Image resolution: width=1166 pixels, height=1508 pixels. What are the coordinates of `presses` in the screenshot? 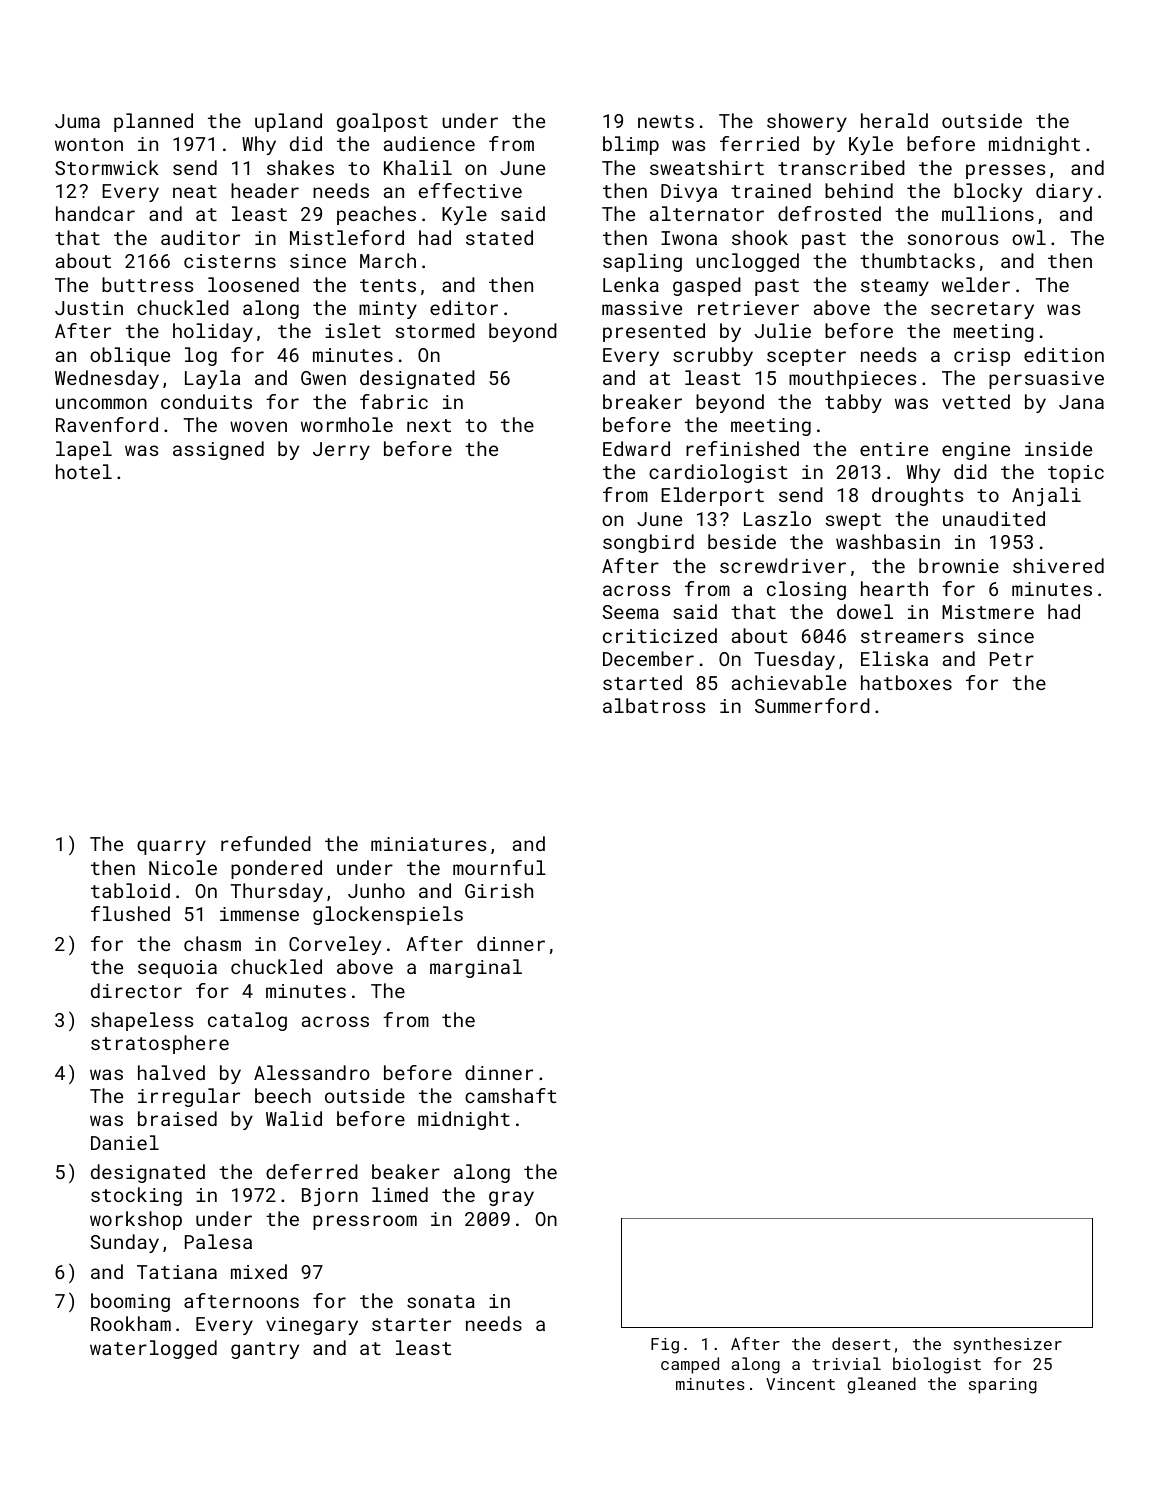 It's located at (1005, 171).
